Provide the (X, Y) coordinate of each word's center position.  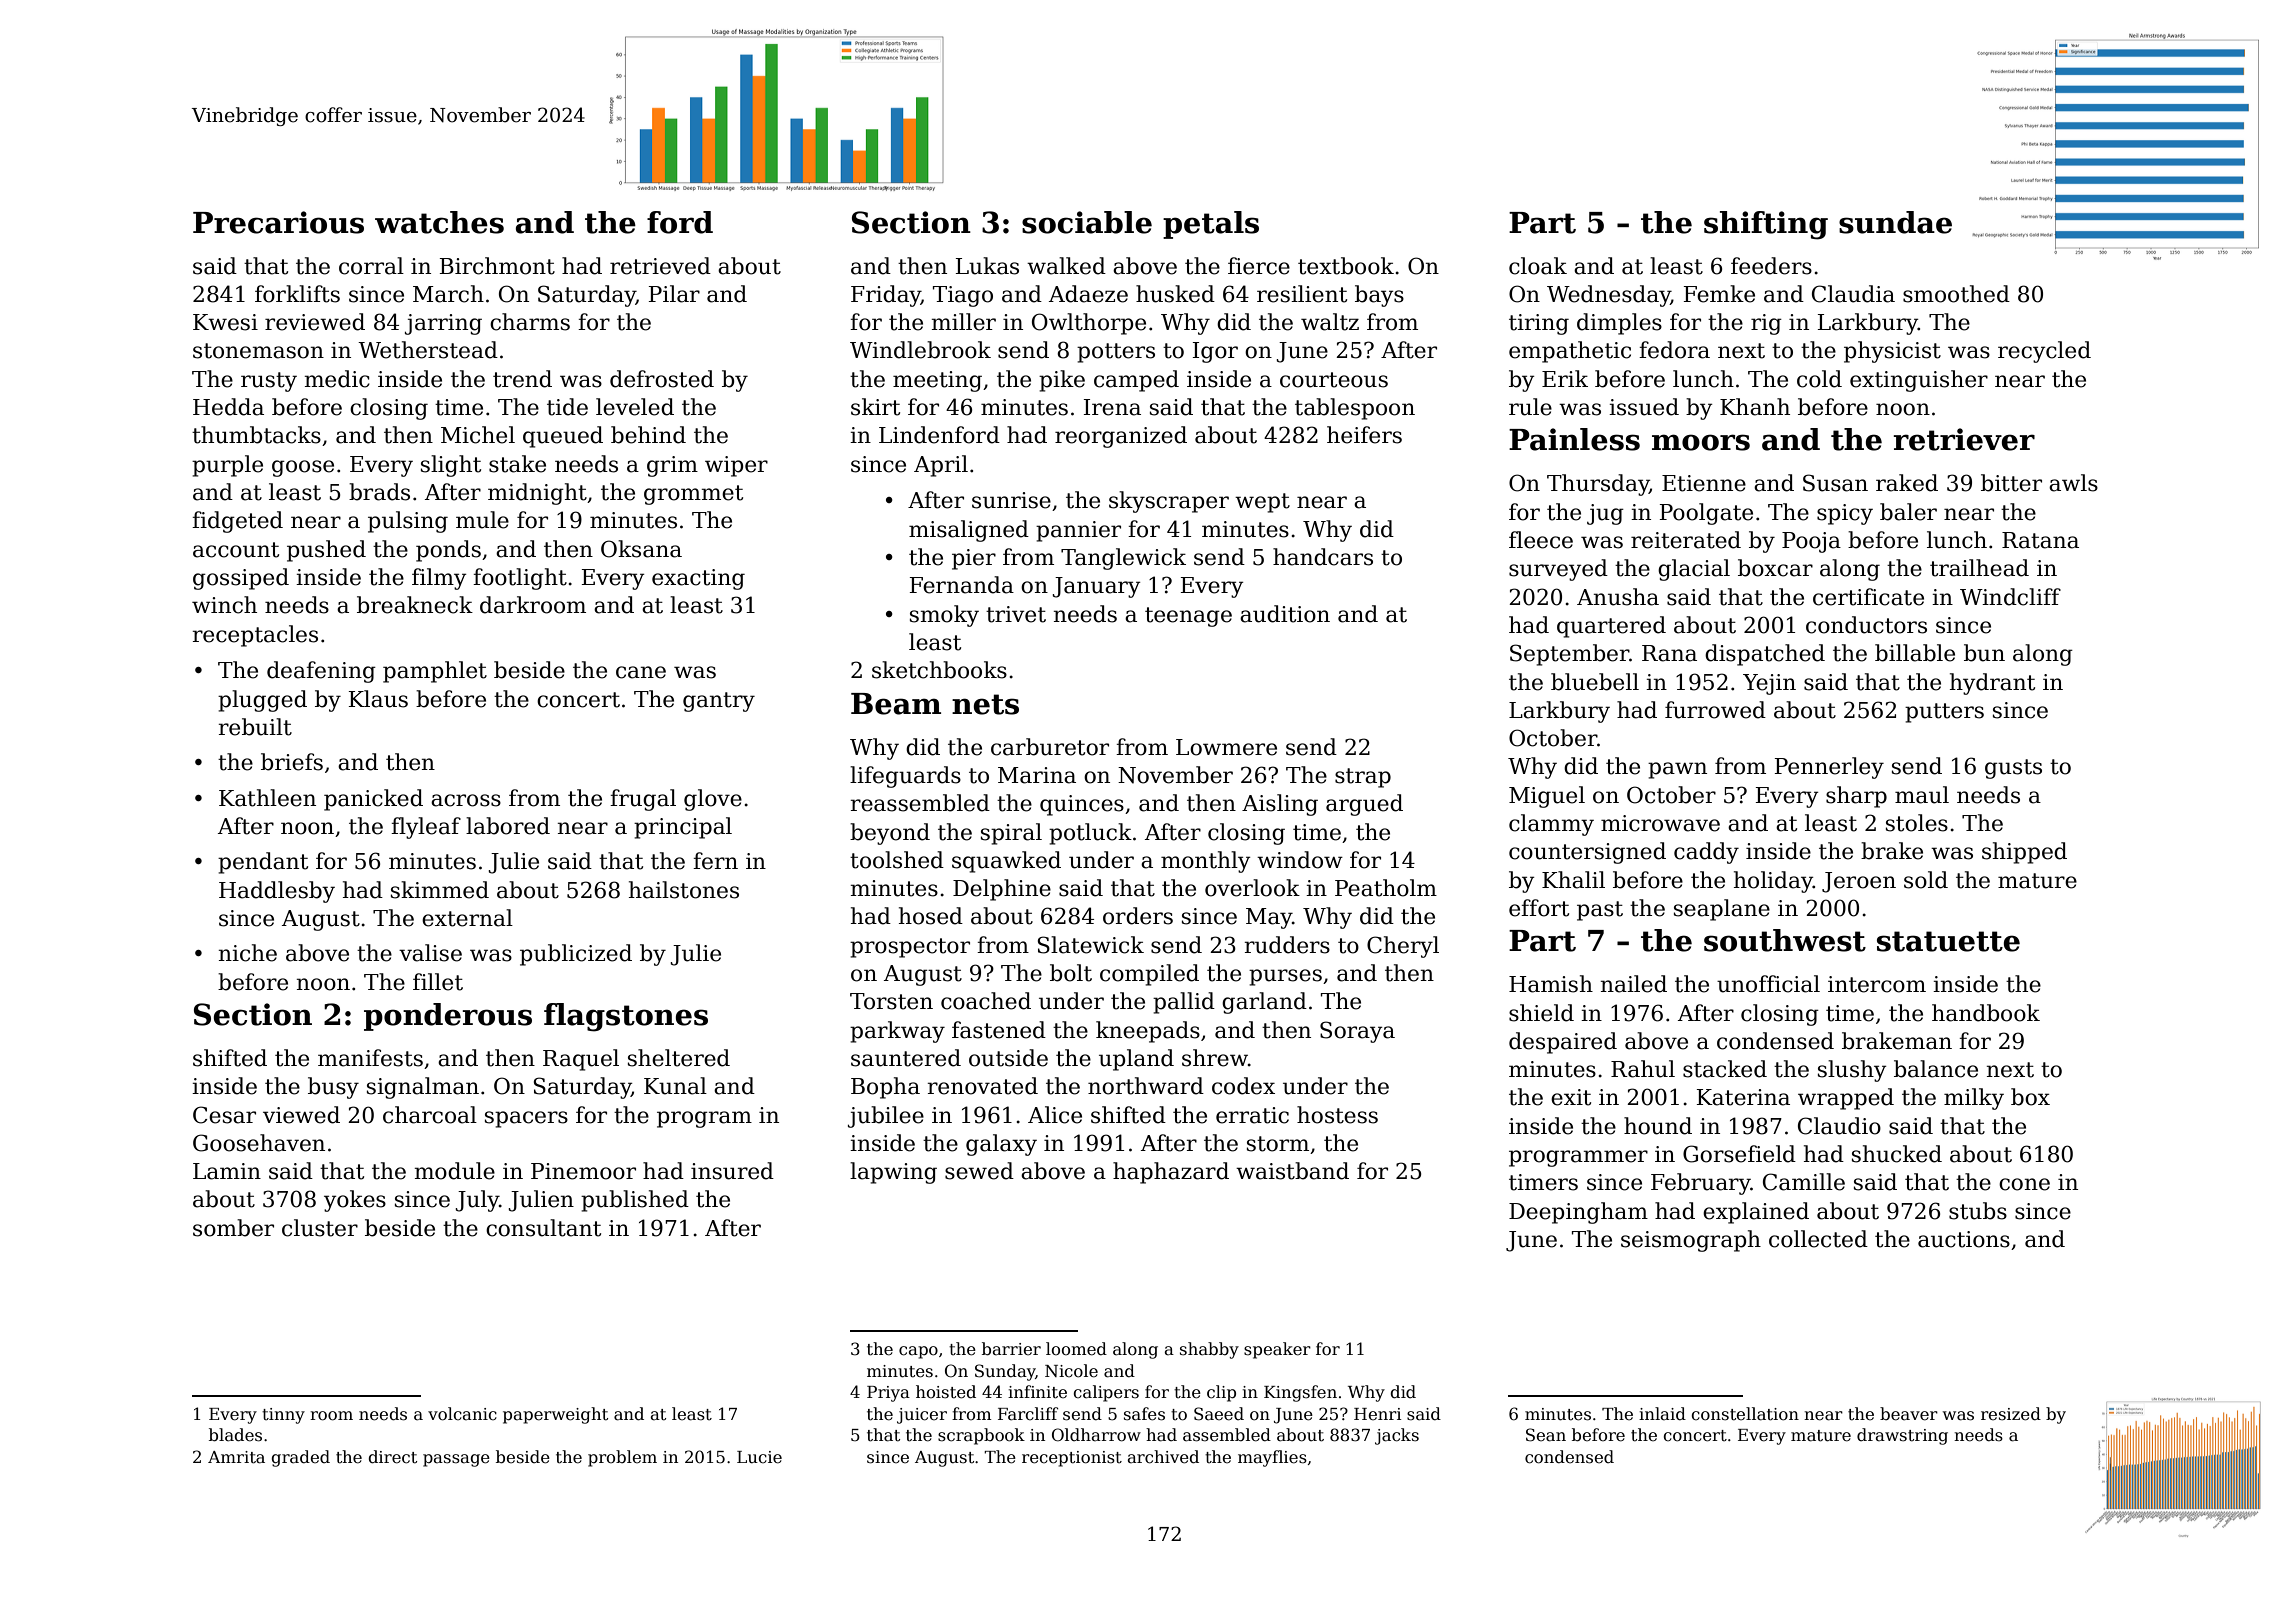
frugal (643, 800)
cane (641, 672)
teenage (1188, 617)
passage (456, 1460)
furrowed (1715, 710)
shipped (2024, 853)
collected (1818, 1239)
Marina (1037, 775)
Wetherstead (428, 350)
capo (918, 1352)
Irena (1112, 407)
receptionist (1072, 1459)
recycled (2044, 352)
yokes (355, 1201)
